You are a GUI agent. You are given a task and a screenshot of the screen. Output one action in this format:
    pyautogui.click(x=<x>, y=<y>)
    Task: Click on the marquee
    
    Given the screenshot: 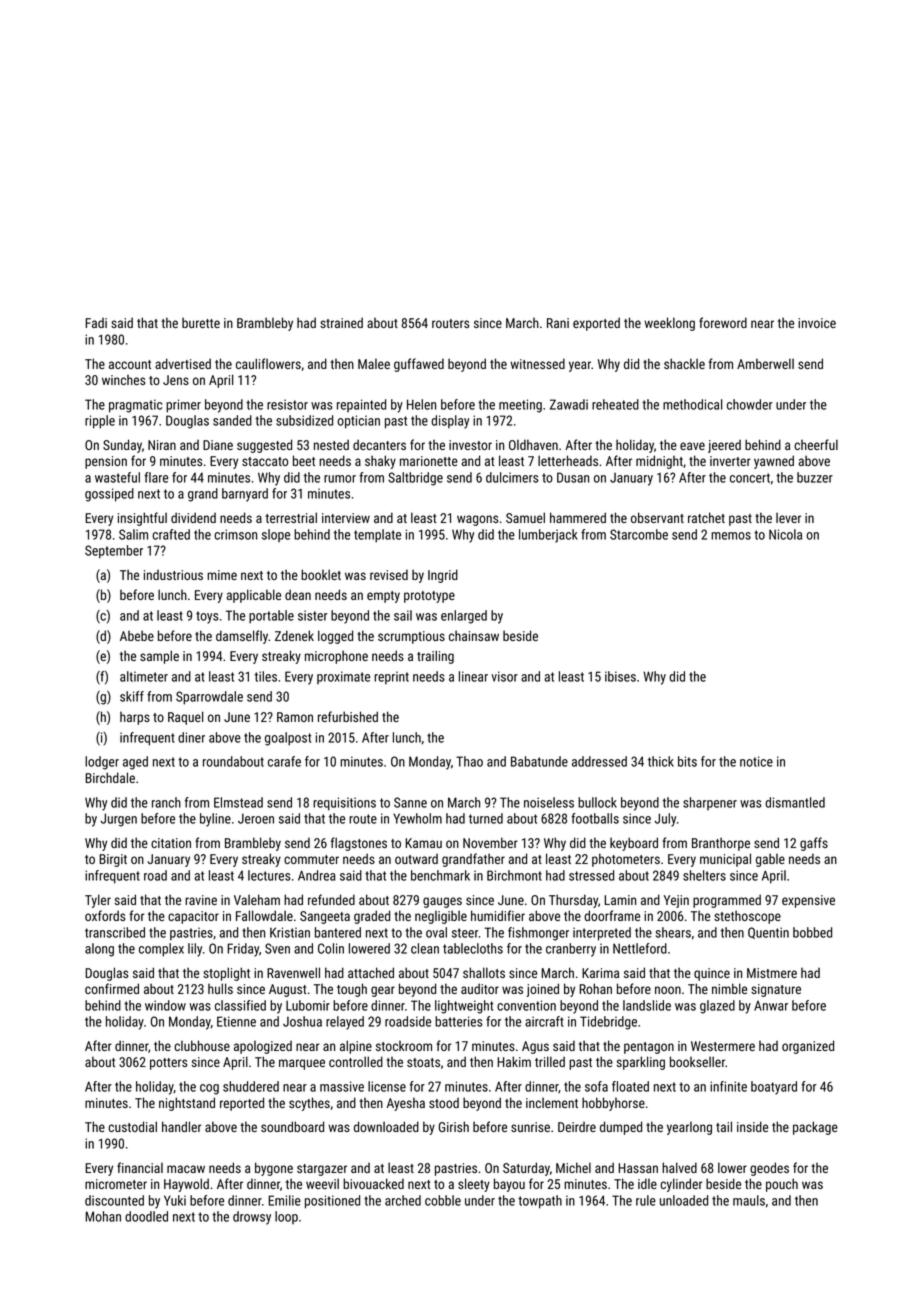 What is the action you would take?
    pyautogui.click(x=302, y=1064)
